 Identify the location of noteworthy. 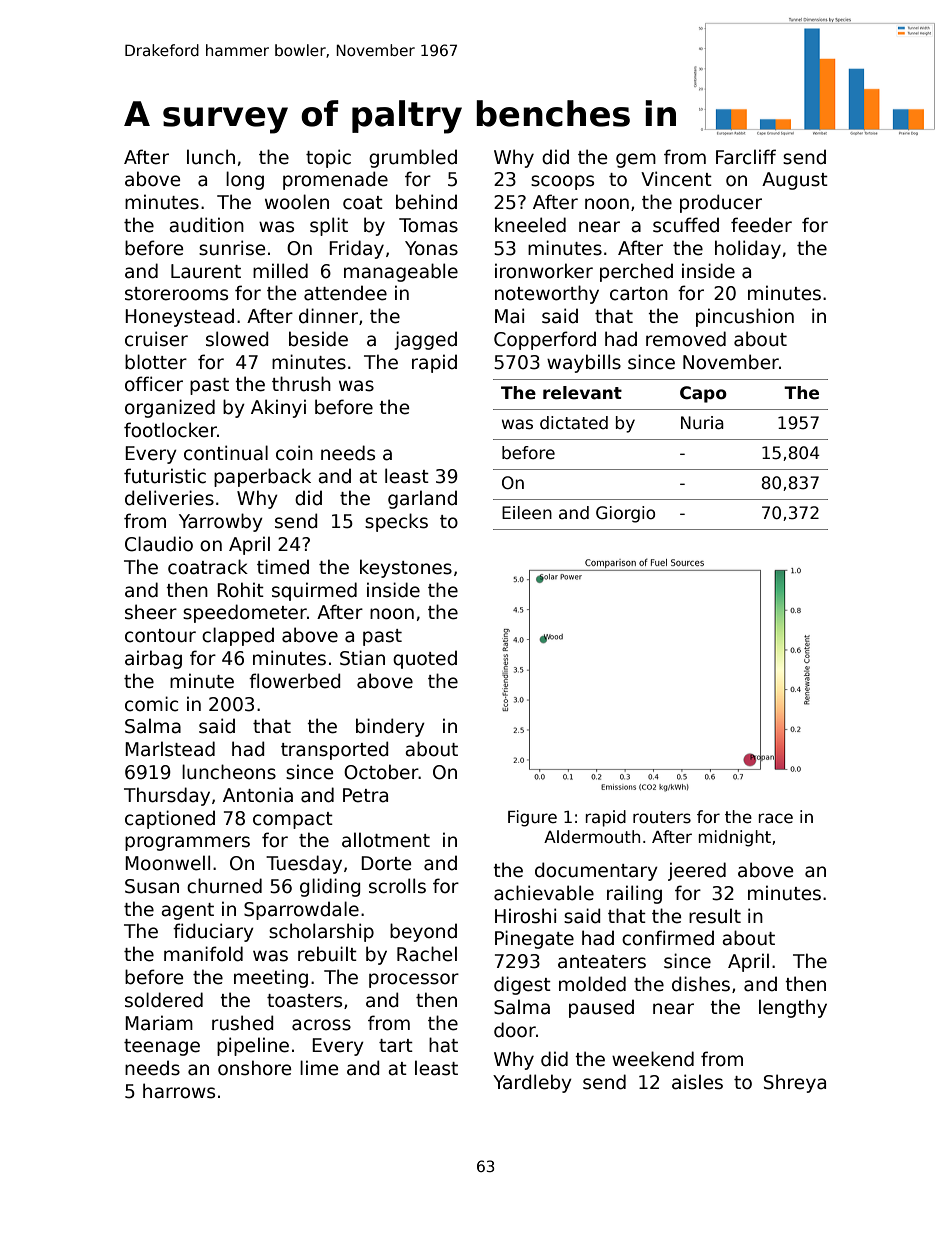
(547, 294).
